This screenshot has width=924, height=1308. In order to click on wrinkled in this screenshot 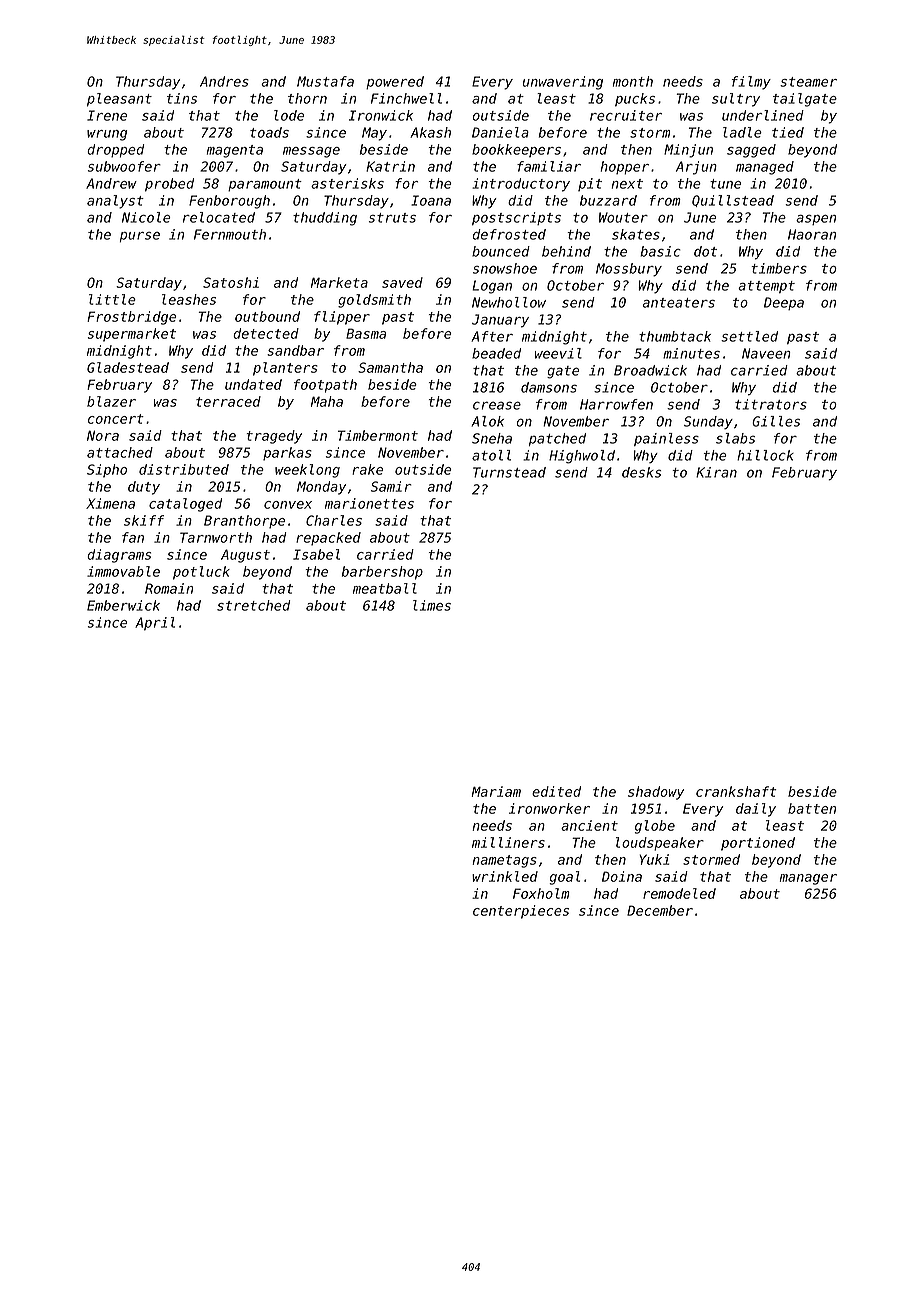, I will do `click(505, 876)`.
